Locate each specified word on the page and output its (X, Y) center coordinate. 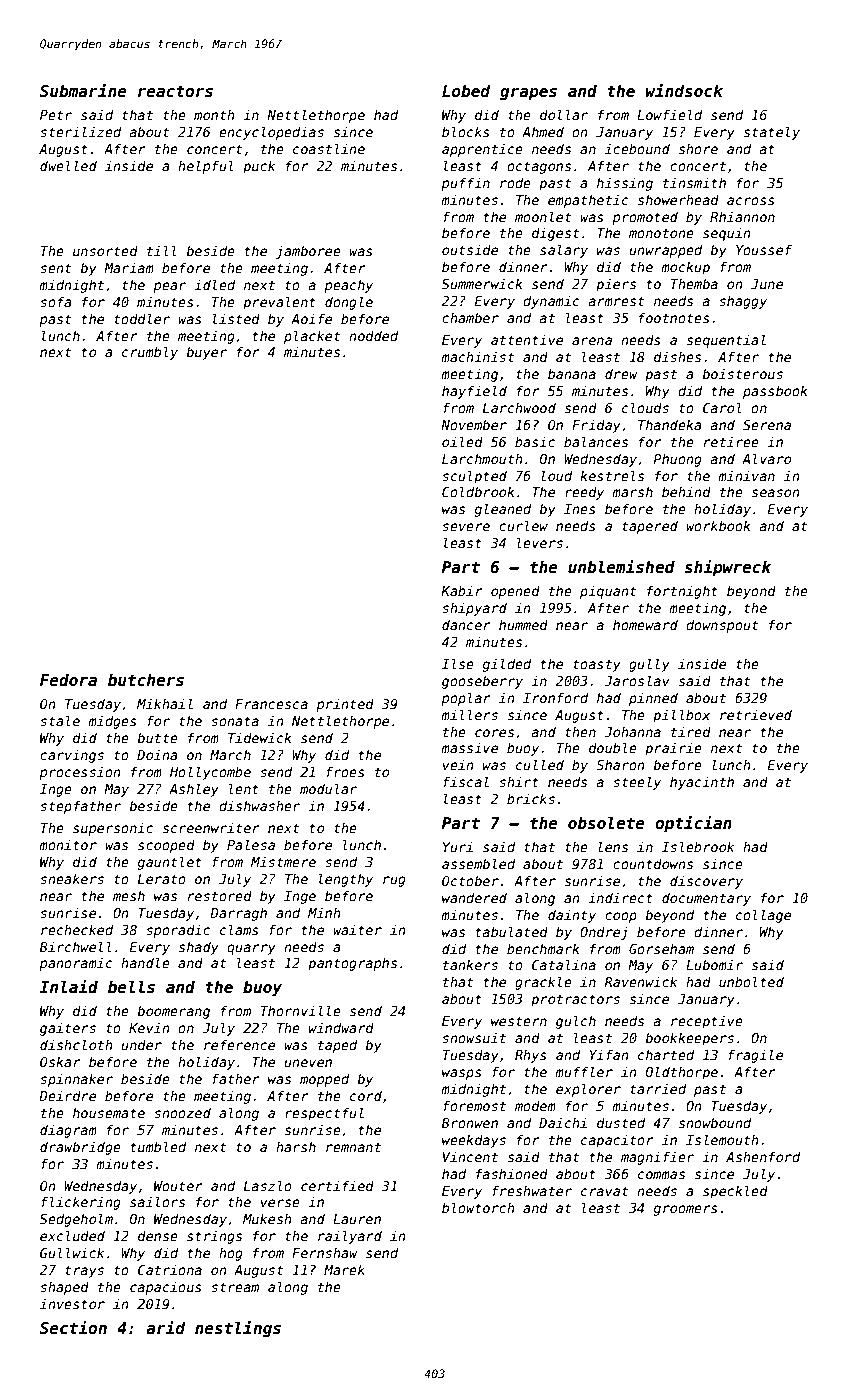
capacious (166, 1288)
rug (394, 881)
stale (60, 720)
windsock (684, 90)
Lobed (466, 91)
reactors (175, 91)
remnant (353, 1147)
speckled (735, 1192)
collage (763, 916)
